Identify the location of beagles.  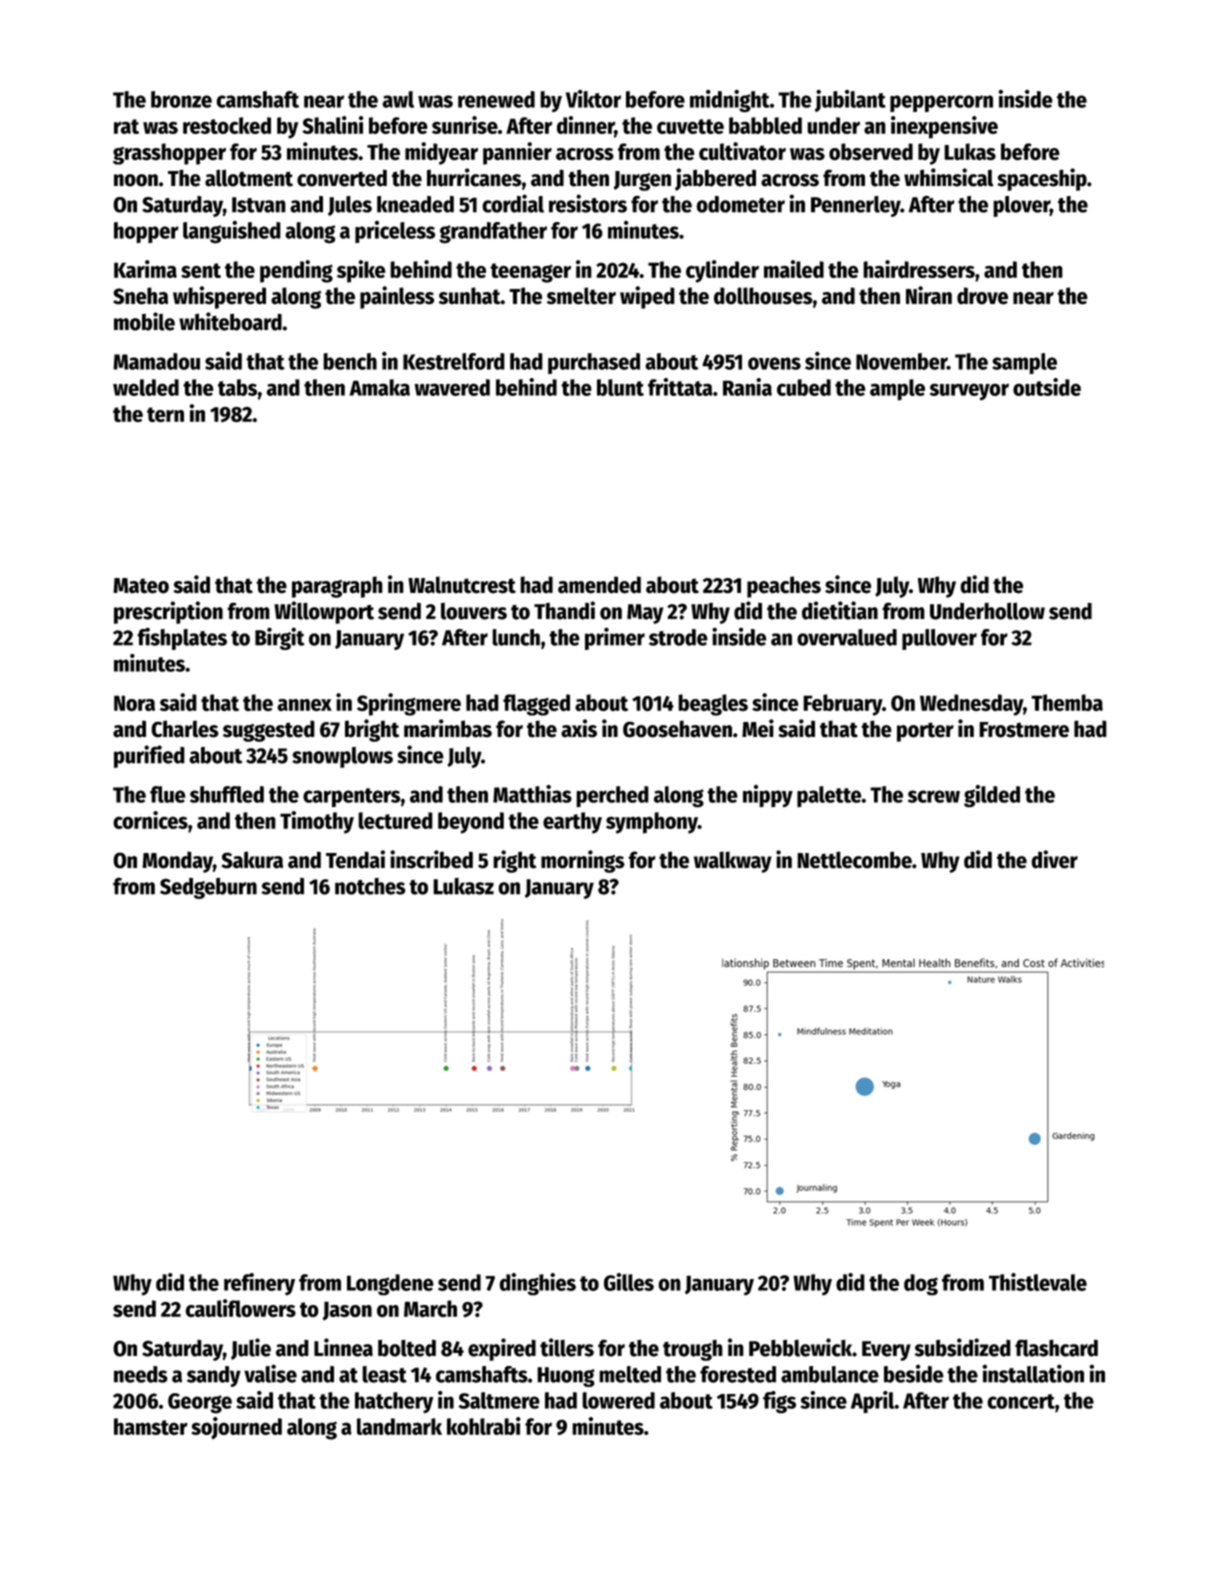
(713, 705).
